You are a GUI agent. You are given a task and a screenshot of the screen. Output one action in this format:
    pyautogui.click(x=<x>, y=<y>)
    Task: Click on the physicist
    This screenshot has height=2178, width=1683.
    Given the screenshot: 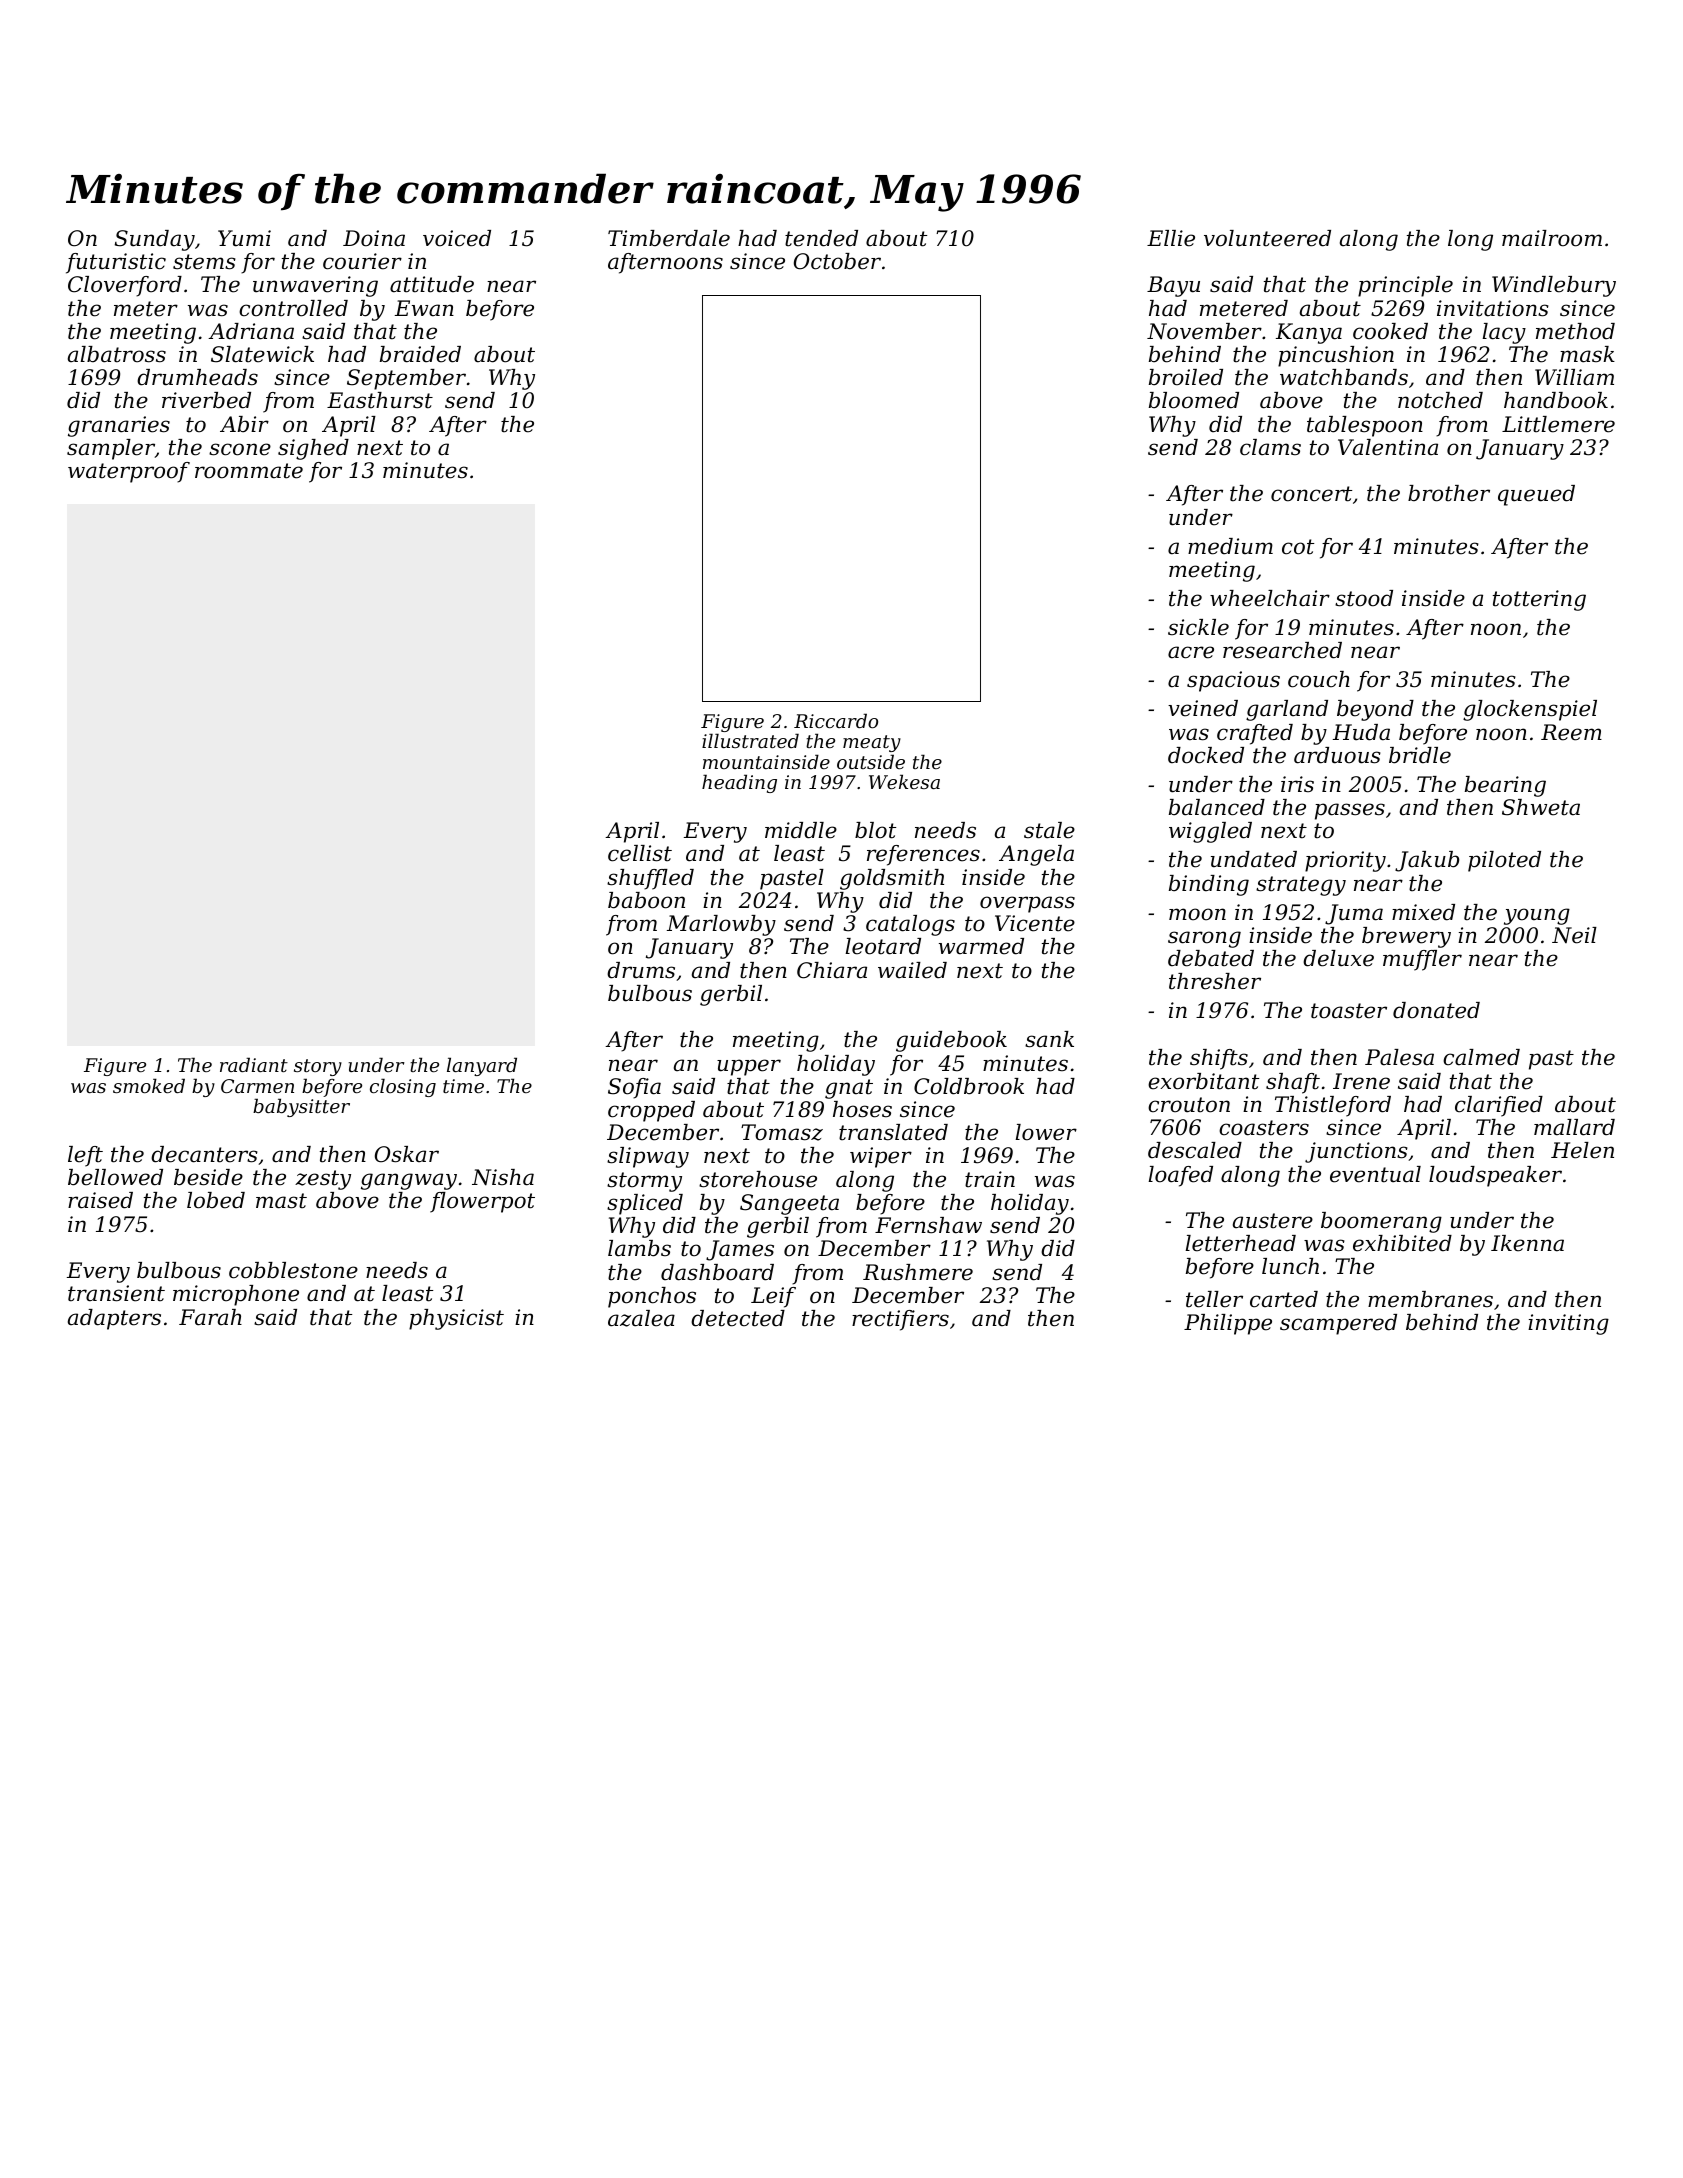 What is the action you would take?
    pyautogui.click(x=456, y=1319)
